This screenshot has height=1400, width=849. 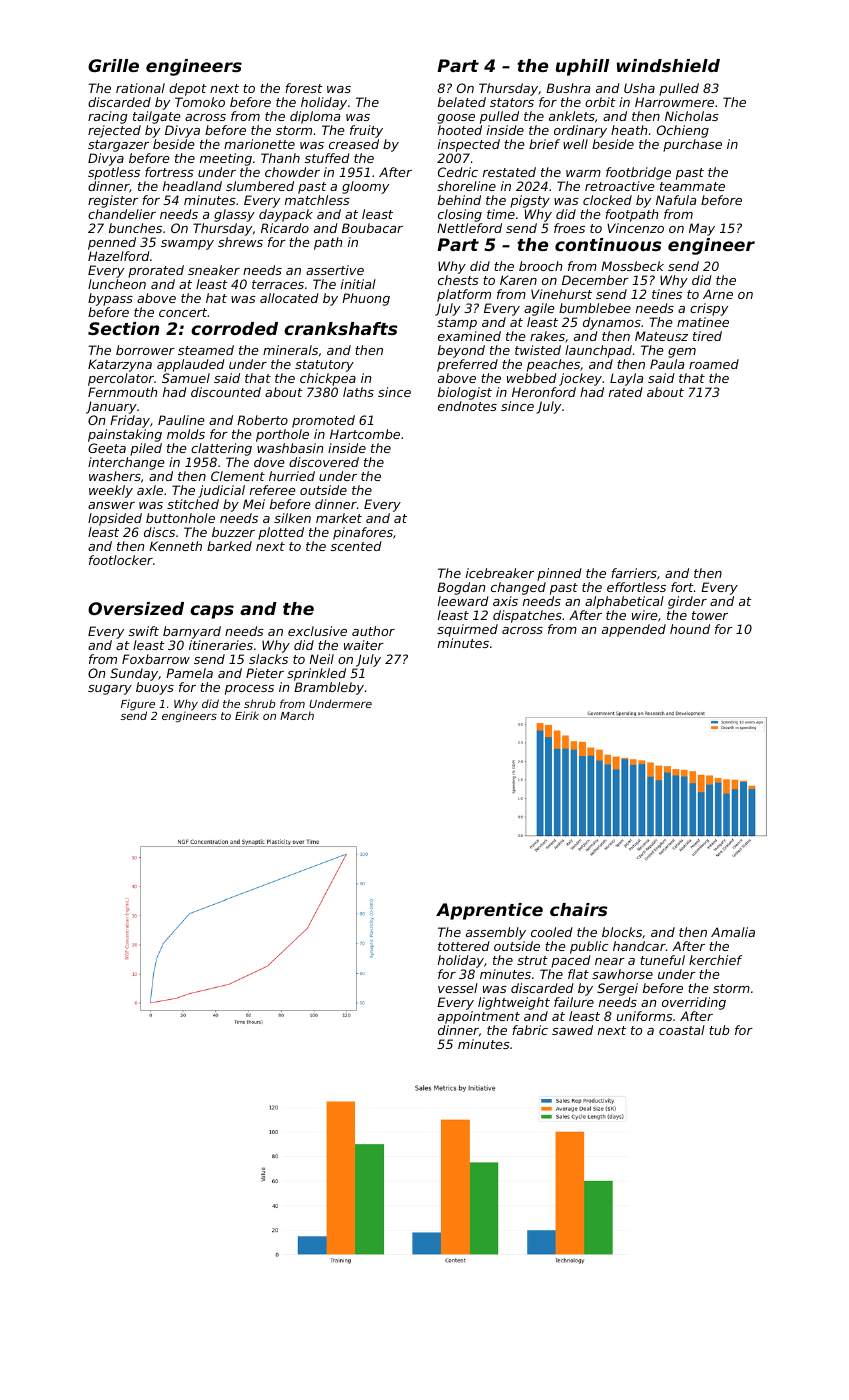 I want to click on jockey, so click(x=580, y=379).
